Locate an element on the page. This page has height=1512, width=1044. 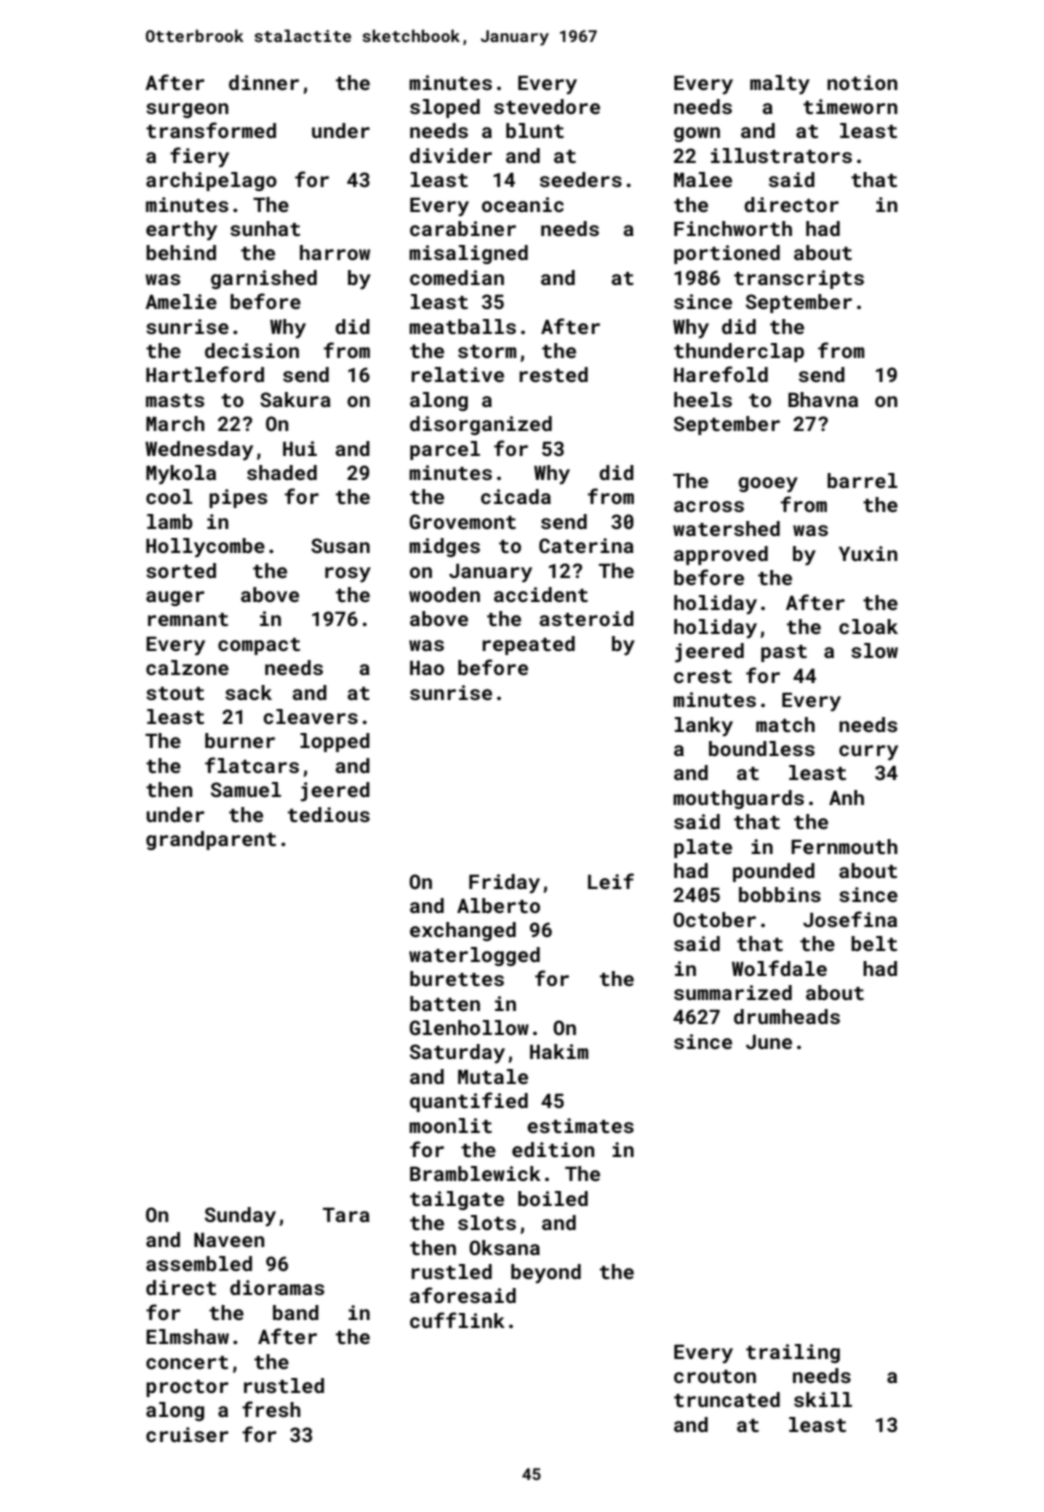
dinner is located at coordinates (264, 82).
